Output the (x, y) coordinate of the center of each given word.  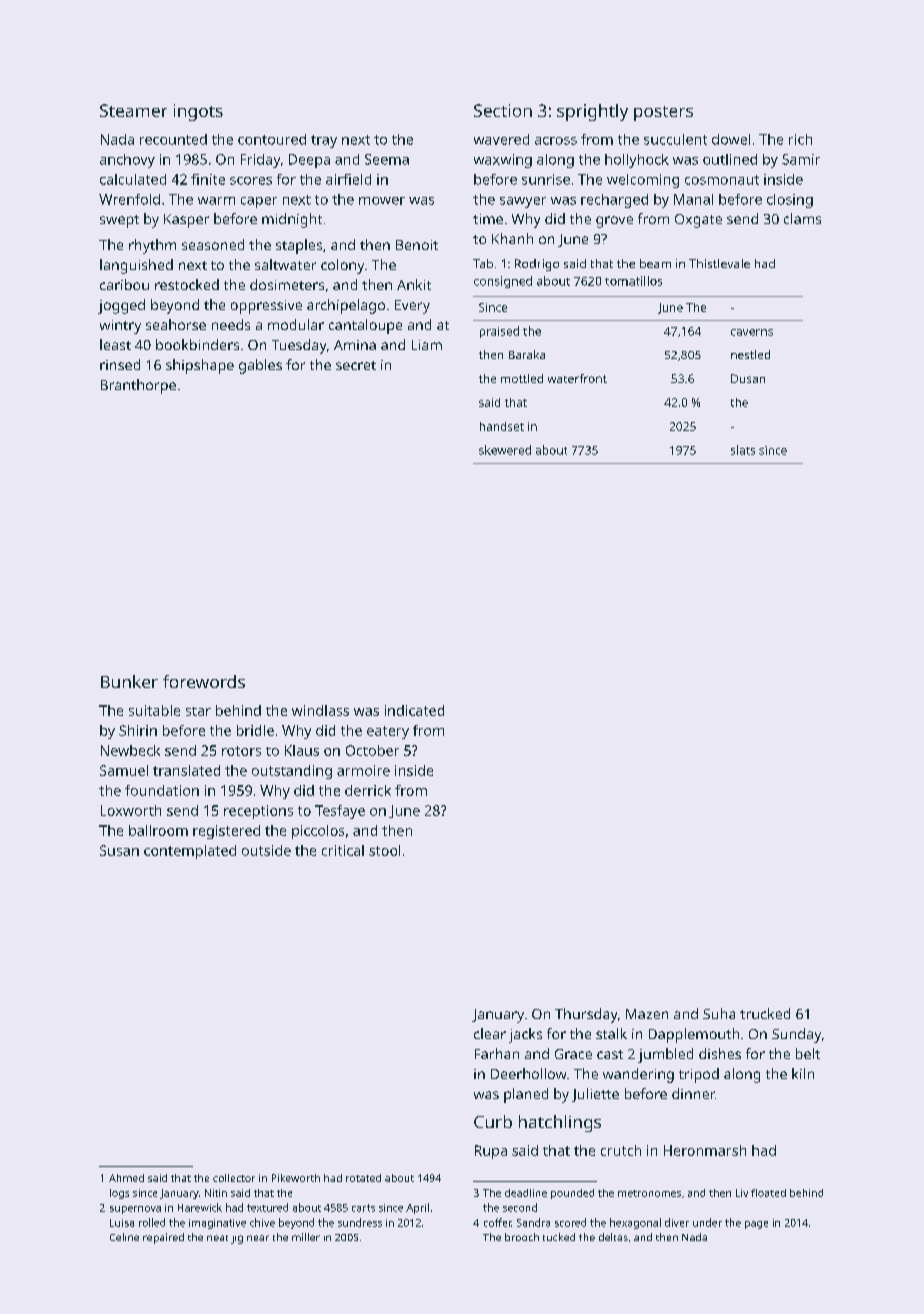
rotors (241, 751)
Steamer (133, 110)
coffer (498, 1222)
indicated (414, 710)
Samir (801, 159)
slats (743, 450)
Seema (387, 159)
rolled (152, 1222)
